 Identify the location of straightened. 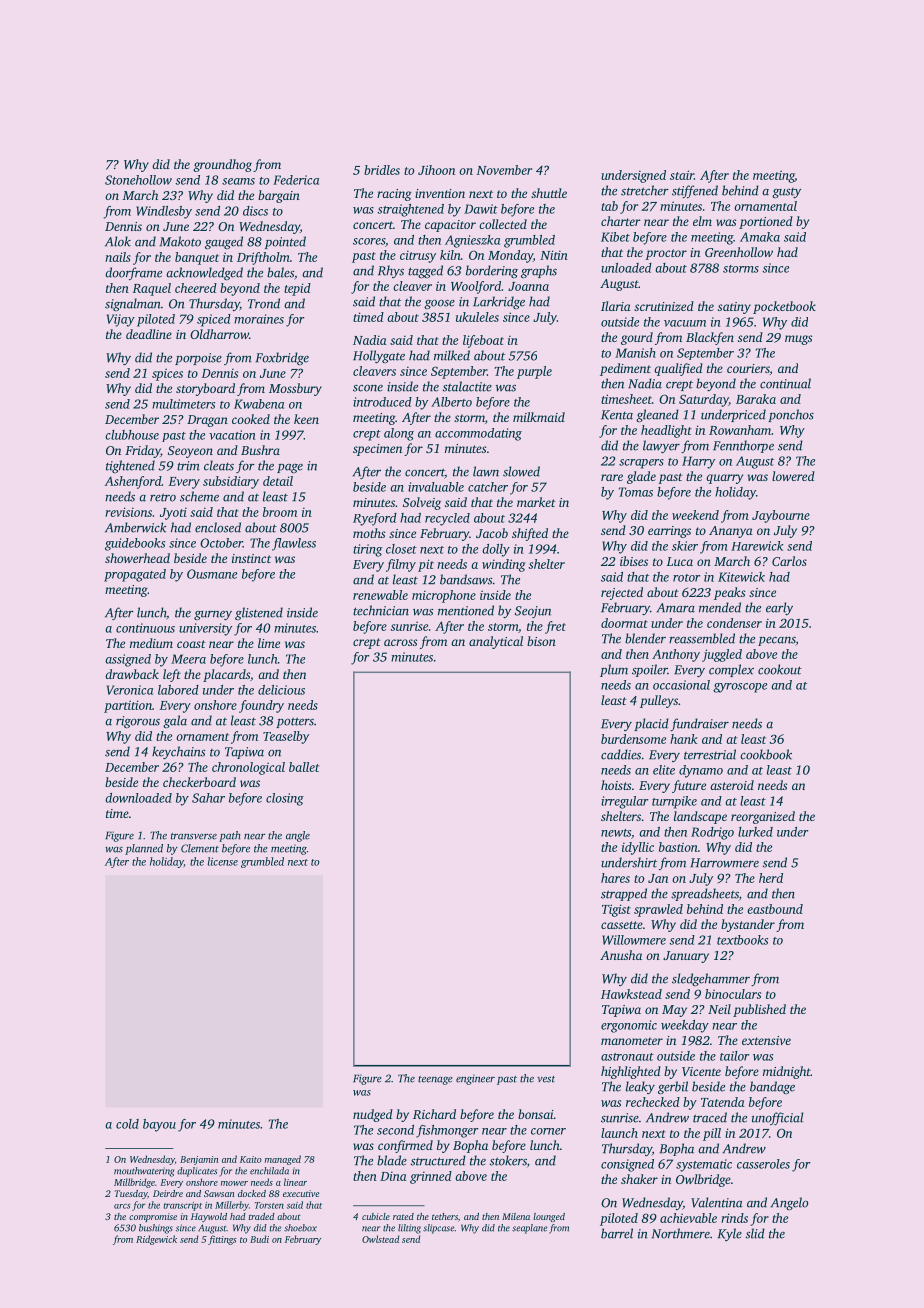
(410, 210).
